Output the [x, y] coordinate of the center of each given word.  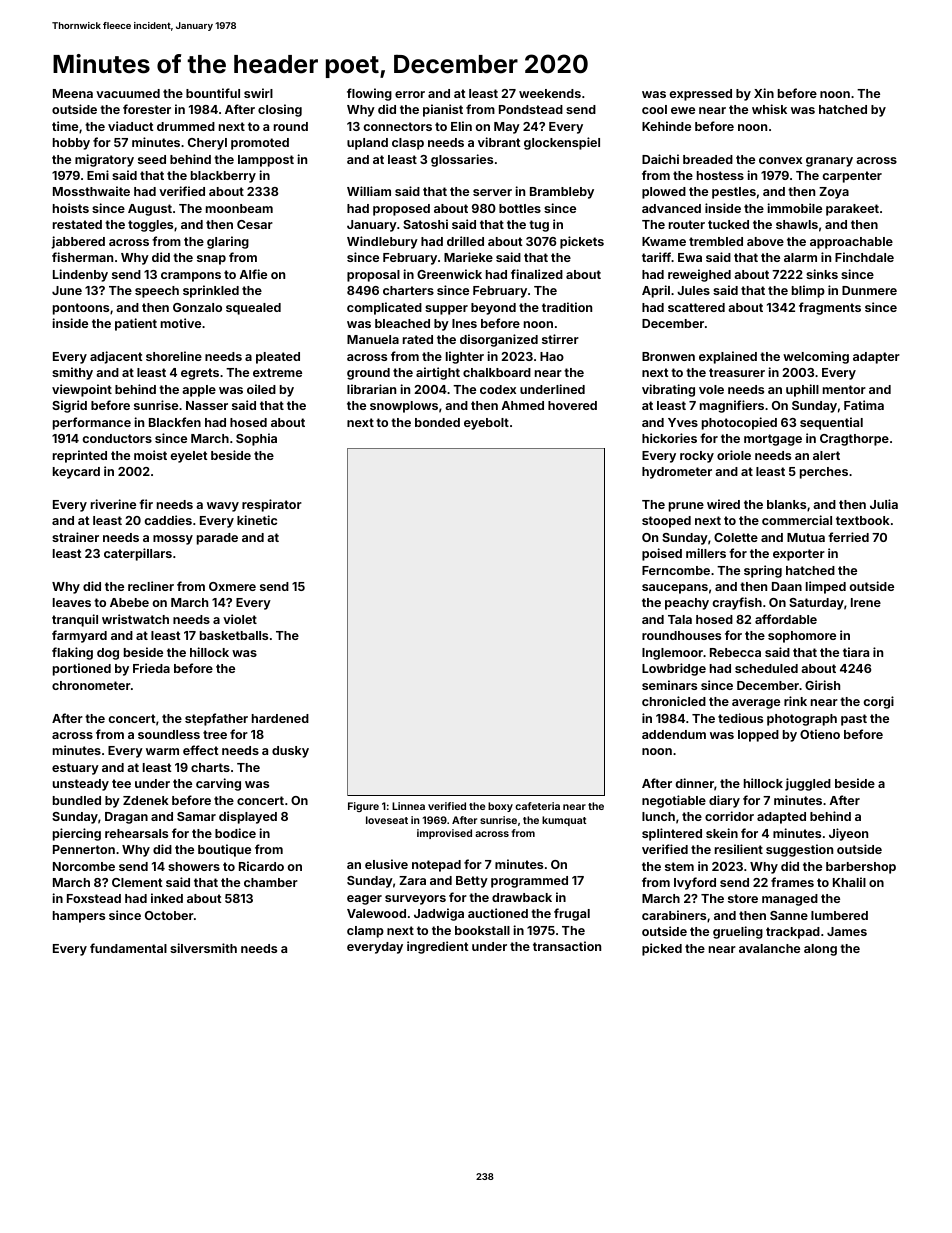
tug [539, 226]
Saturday [816, 604]
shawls [797, 224]
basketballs [234, 635]
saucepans [675, 589]
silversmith [203, 948]
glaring [228, 242]
